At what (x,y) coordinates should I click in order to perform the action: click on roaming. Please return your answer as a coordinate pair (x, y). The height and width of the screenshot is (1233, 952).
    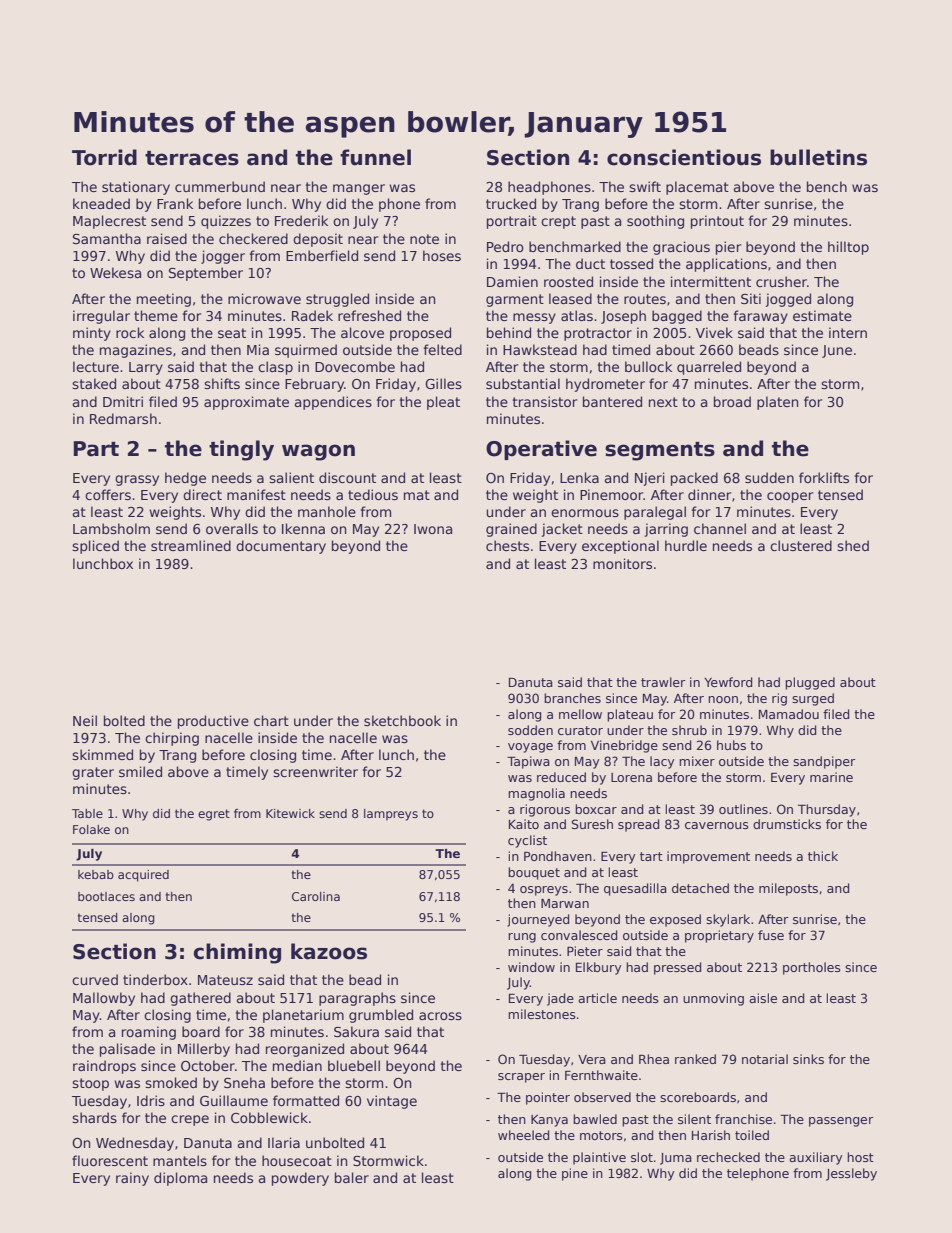
    Looking at the image, I should click on (149, 1033).
